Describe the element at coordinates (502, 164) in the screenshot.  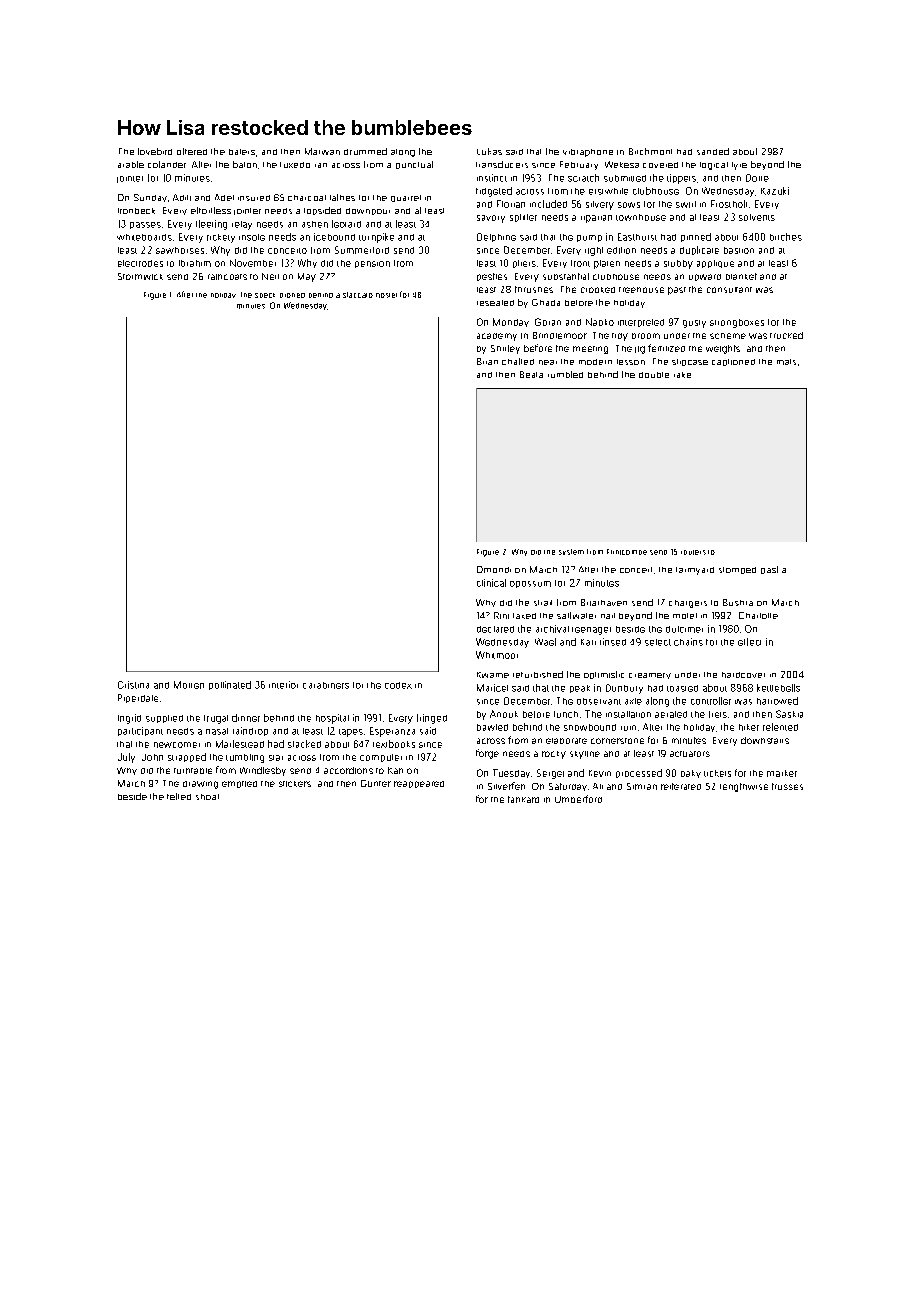
I see `transducers` at that location.
